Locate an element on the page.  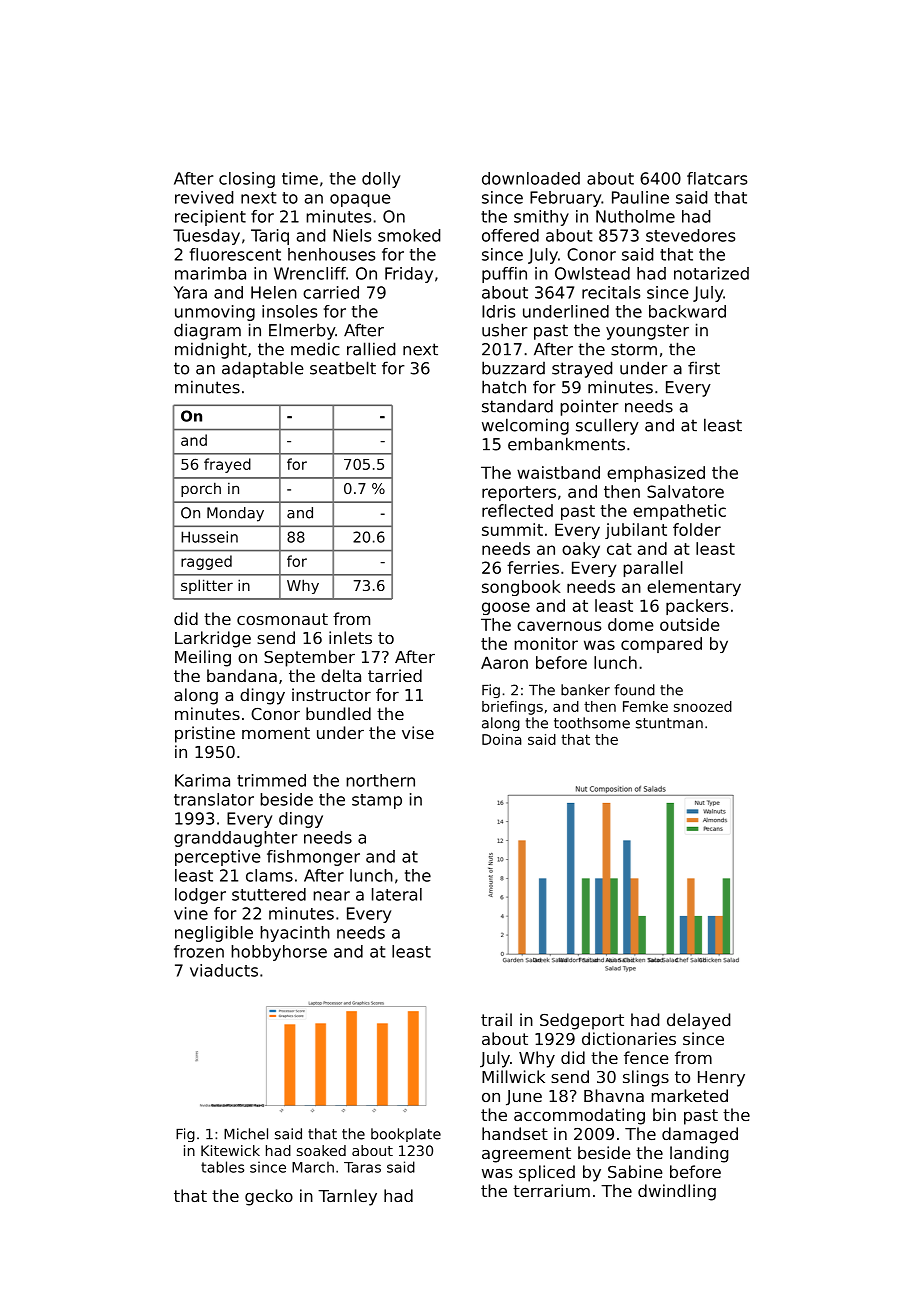
backward is located at coordinates (687, 311).
